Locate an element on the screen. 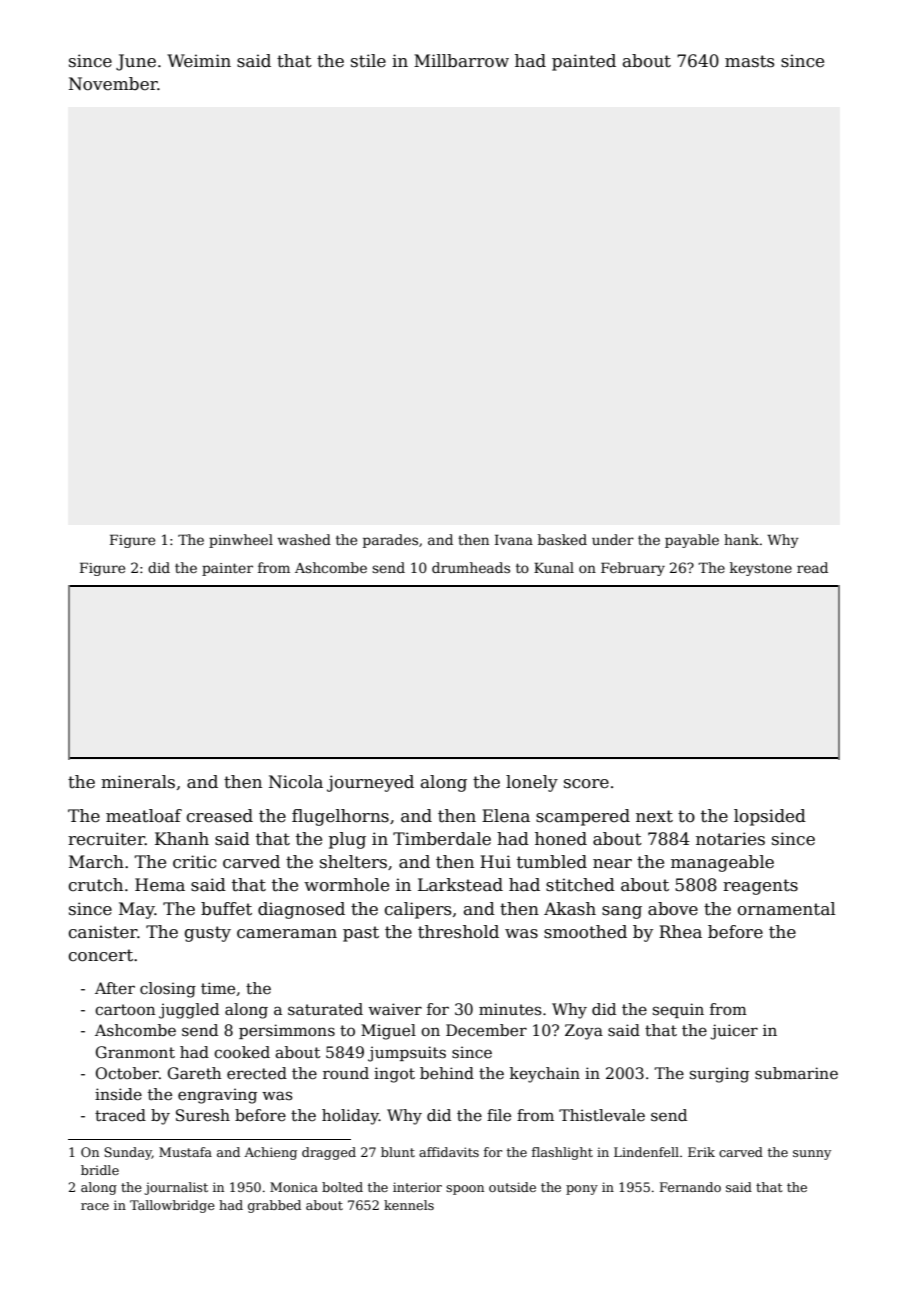  painted is located at coordinates (584, 62).
